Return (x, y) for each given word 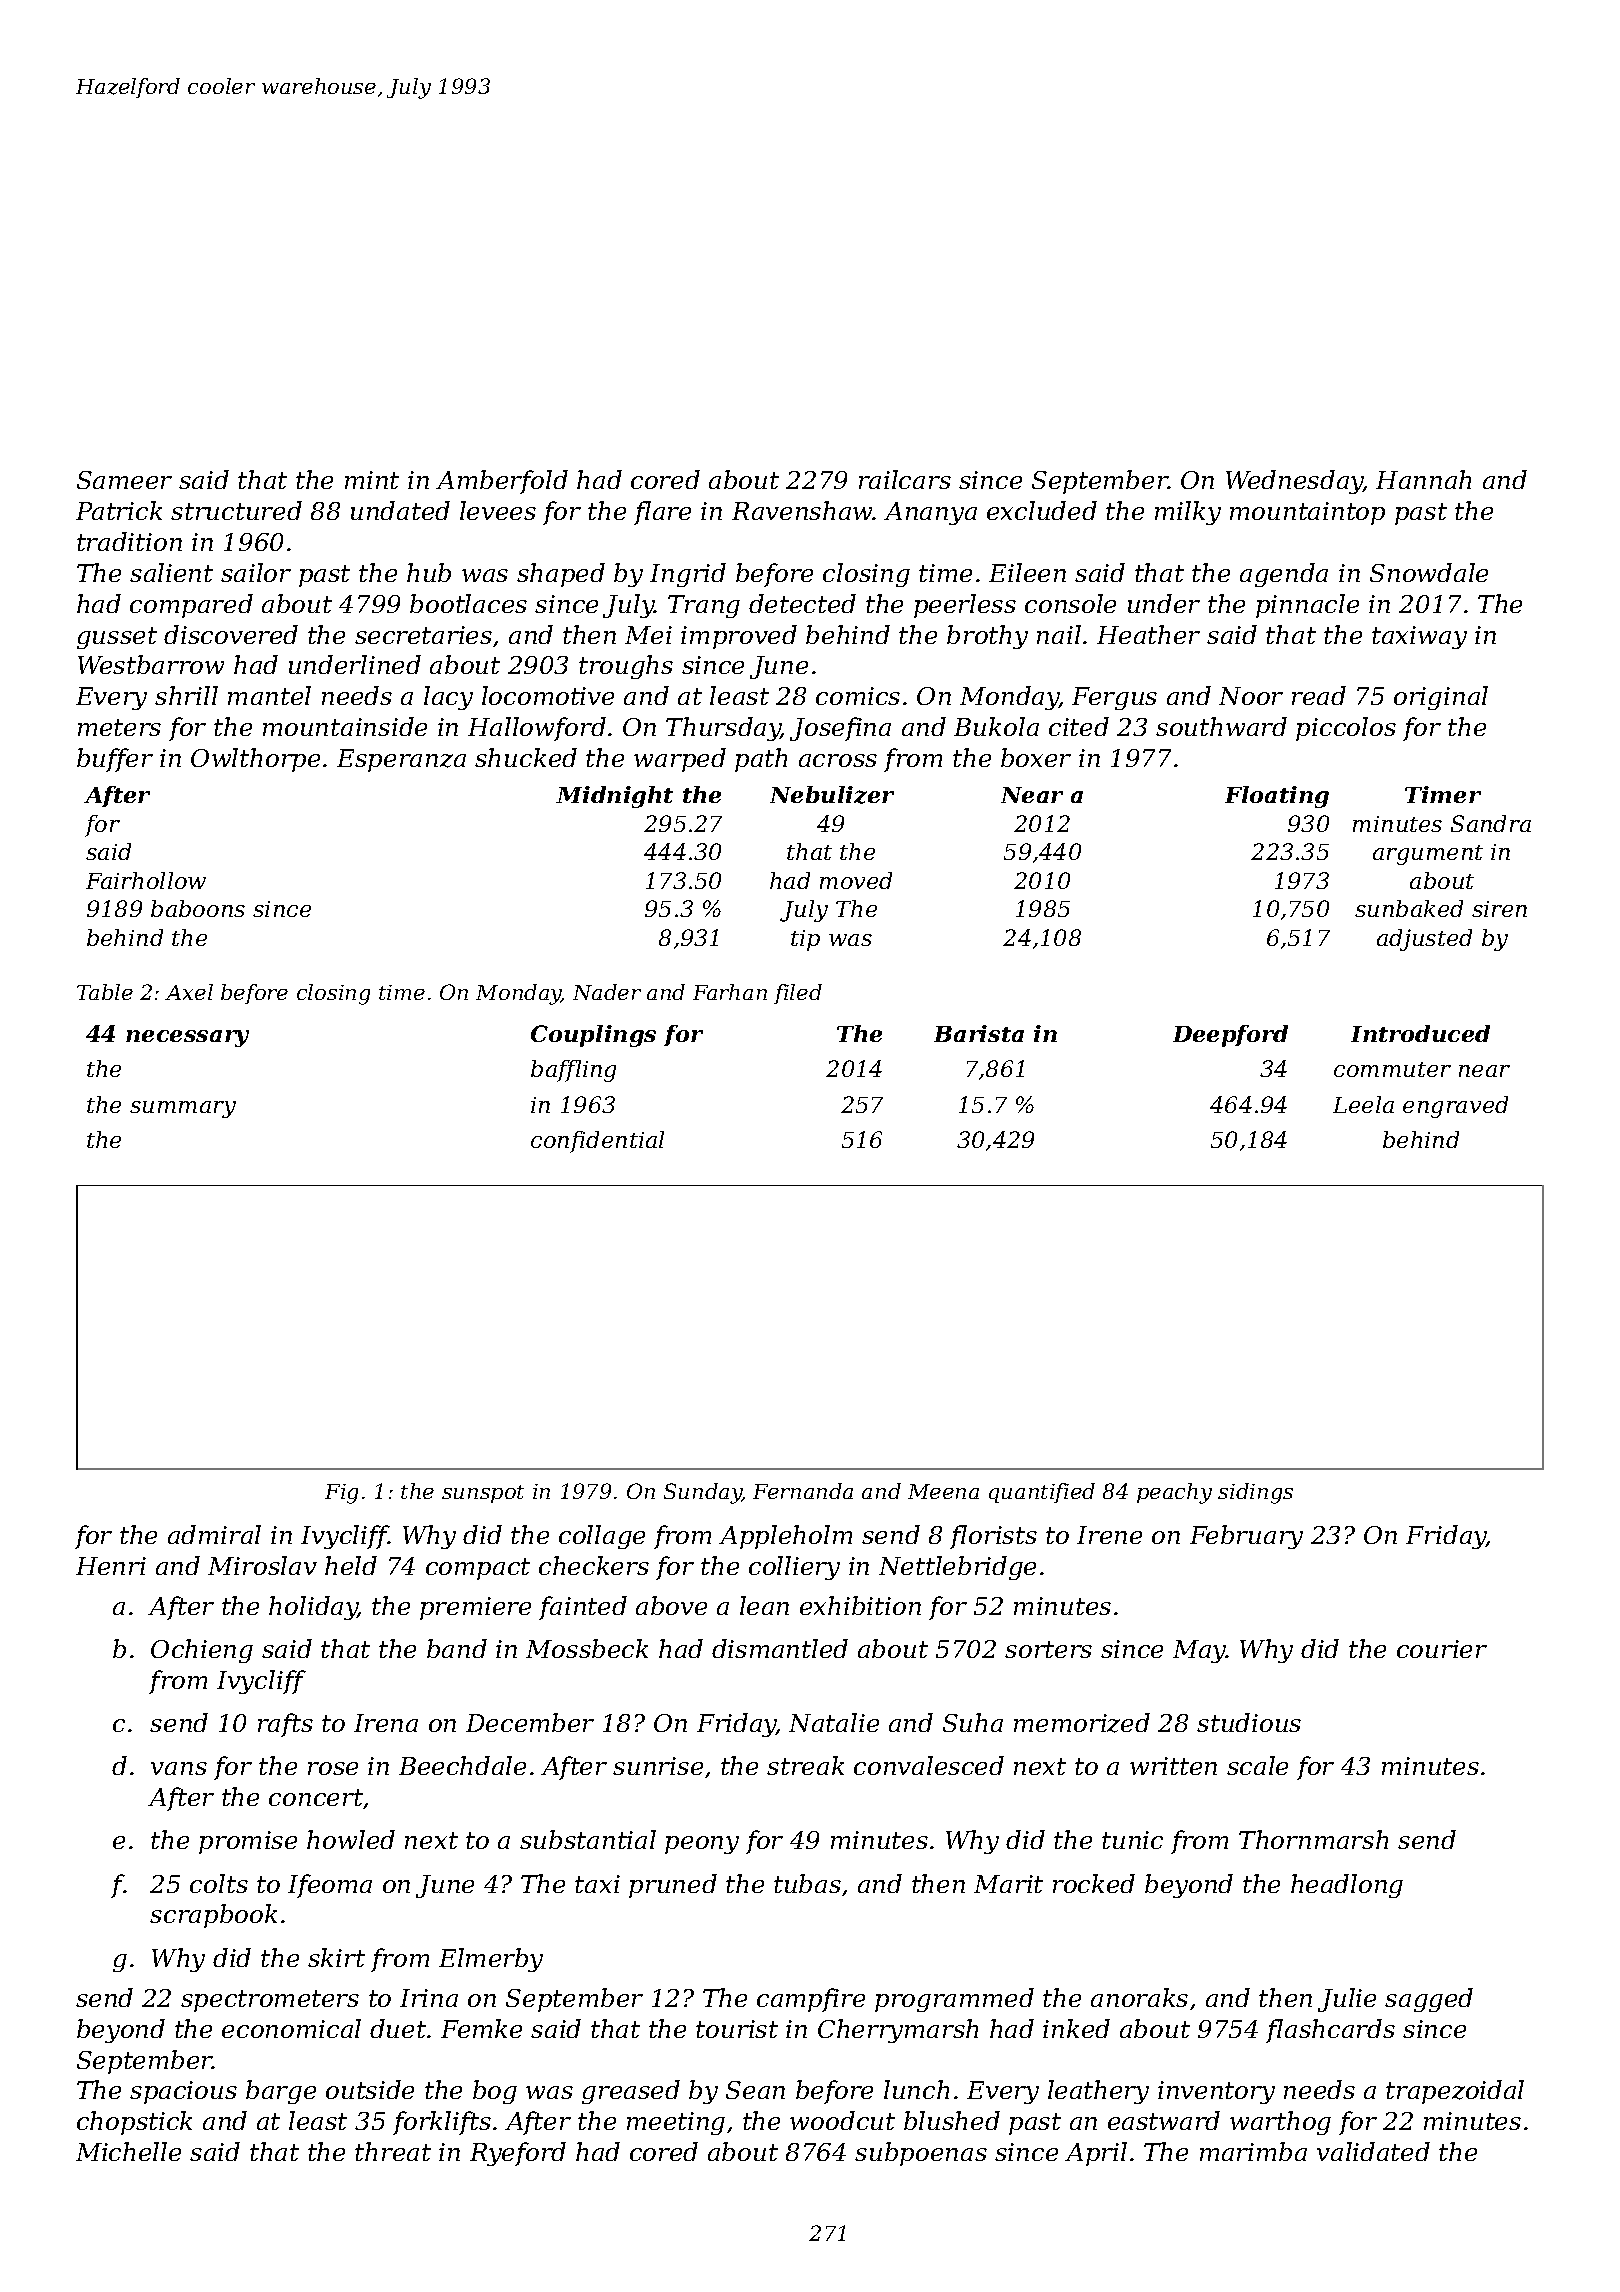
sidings (1255, 1493)
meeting (676, 2123)
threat (393, 2151)
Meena (943, 1491)
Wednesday (1294, 482)
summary (183, 1109)
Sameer (124, 480)
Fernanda (803, 1491)
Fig (341, 1494)
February (1246, 1537)
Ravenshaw (802, 510)
